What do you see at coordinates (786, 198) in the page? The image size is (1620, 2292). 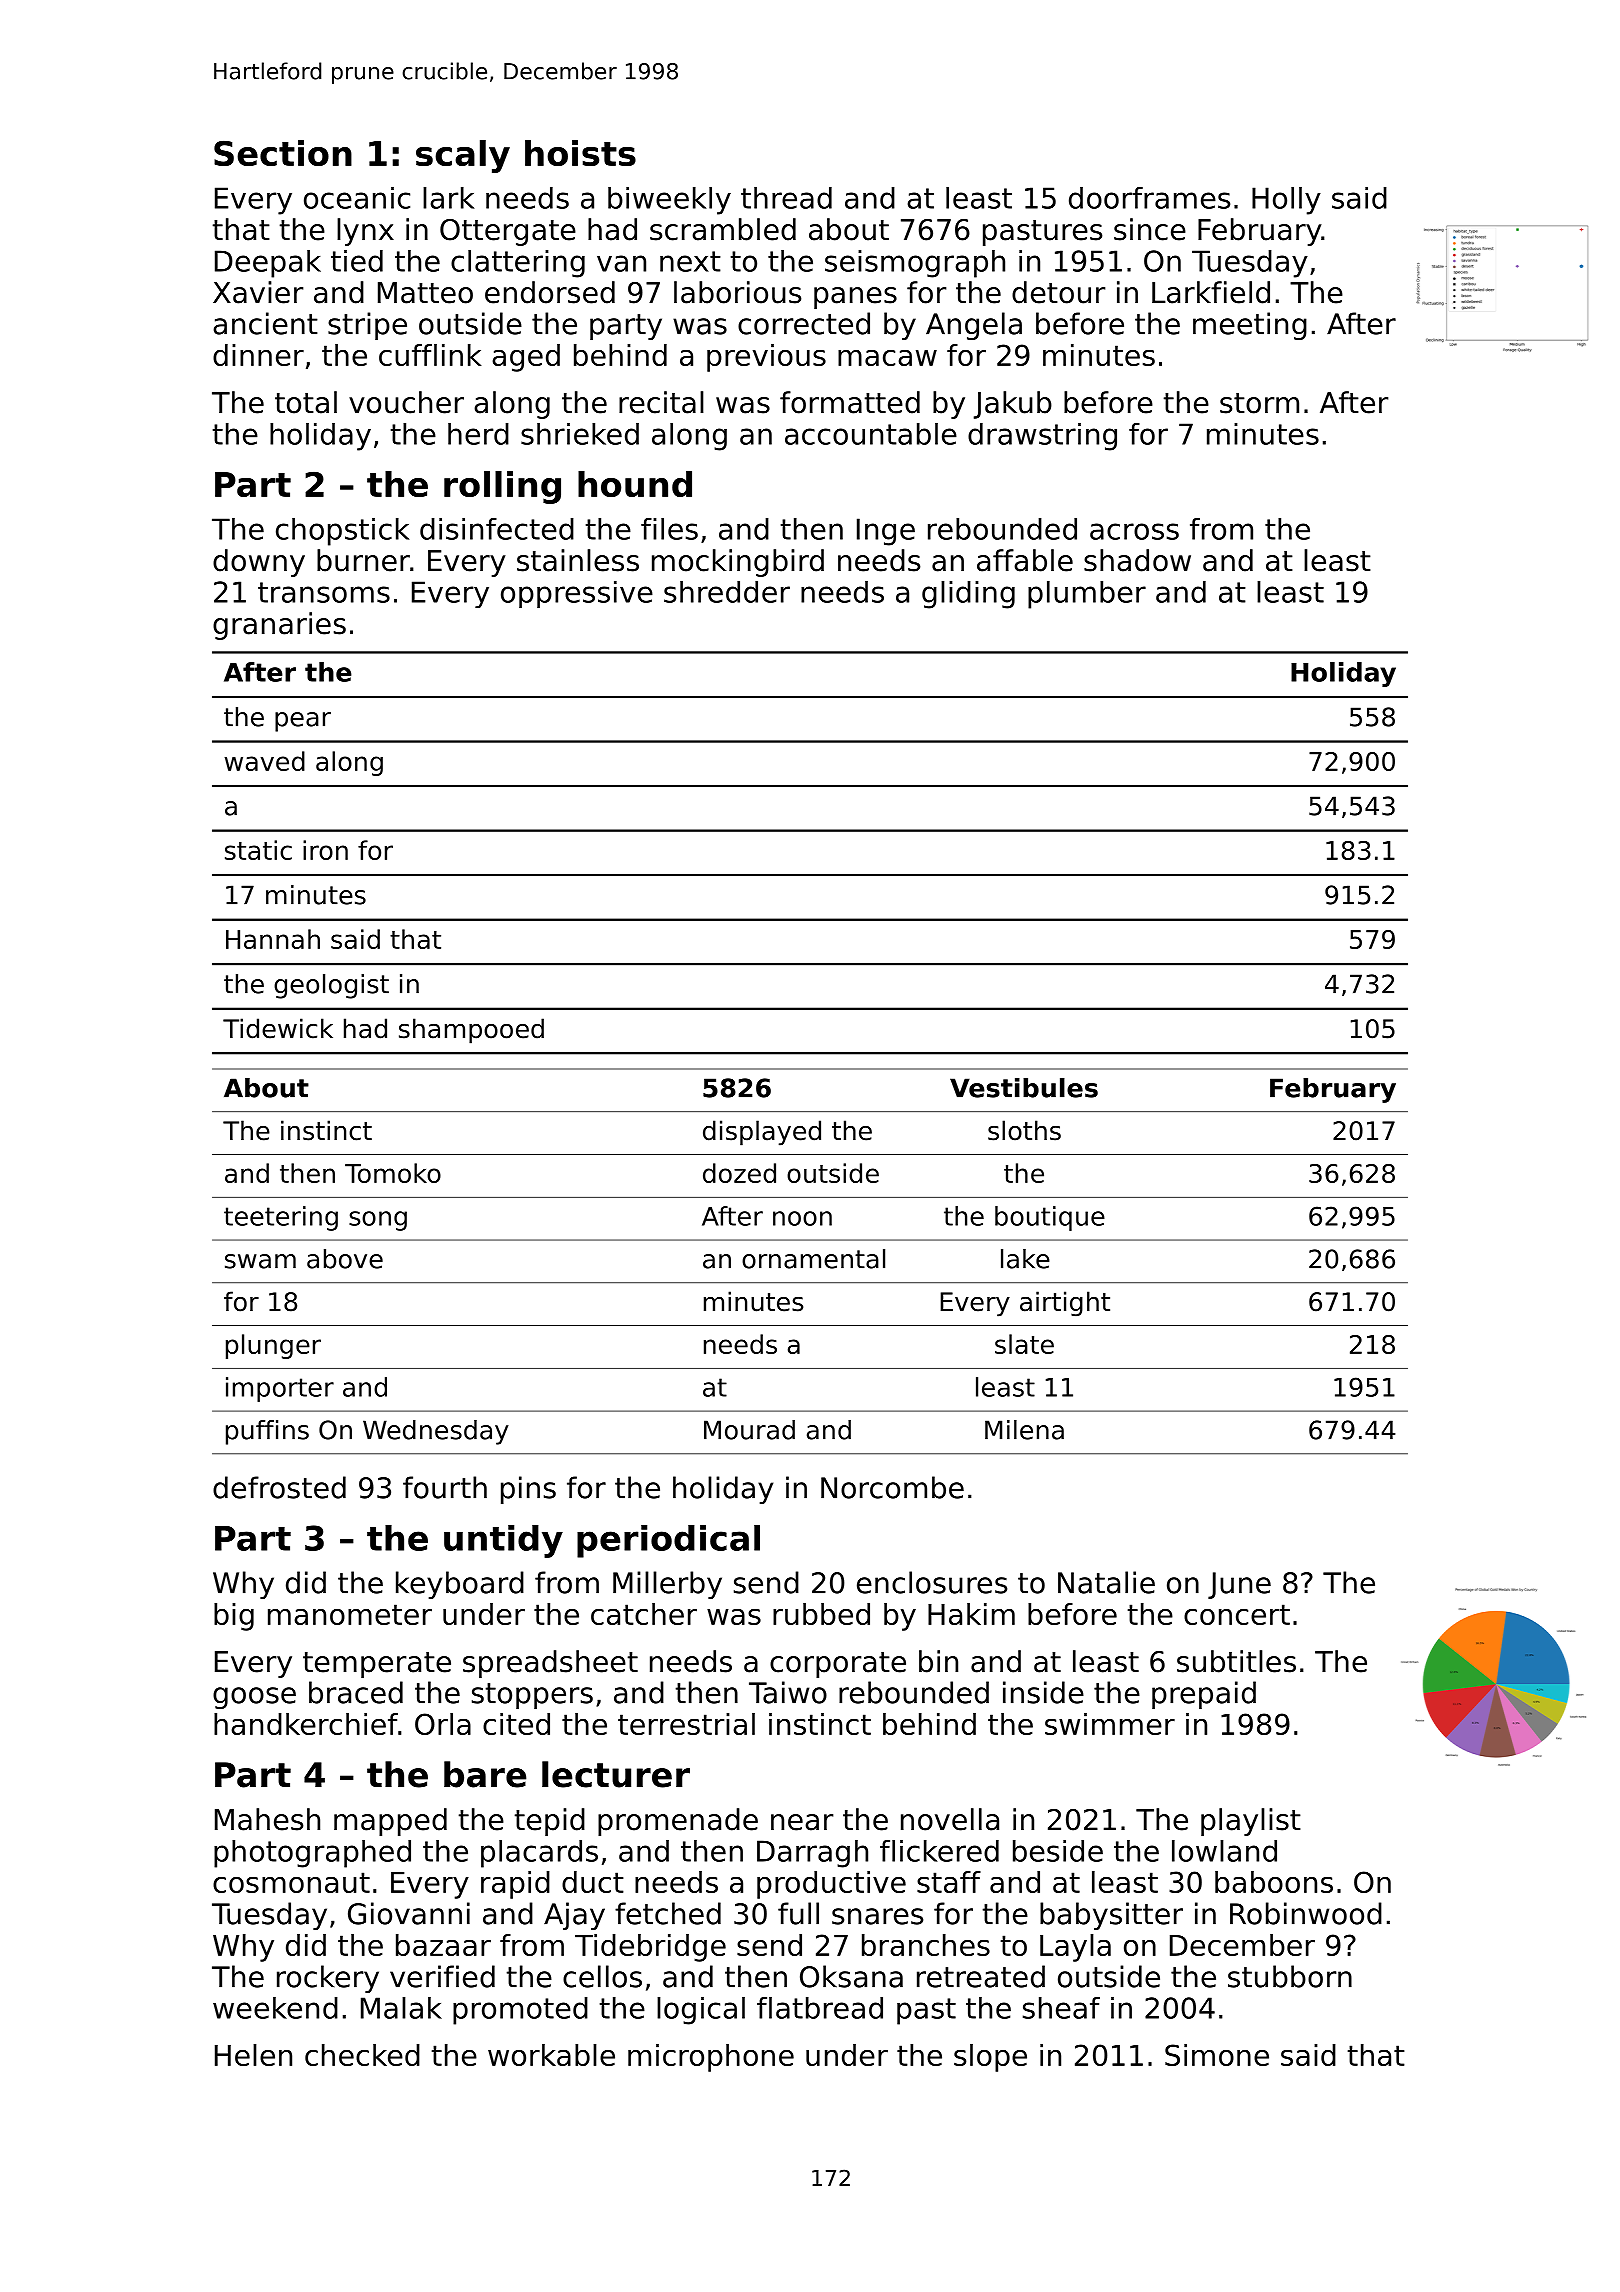 I see `thread` at bounding box center [786, 198].
